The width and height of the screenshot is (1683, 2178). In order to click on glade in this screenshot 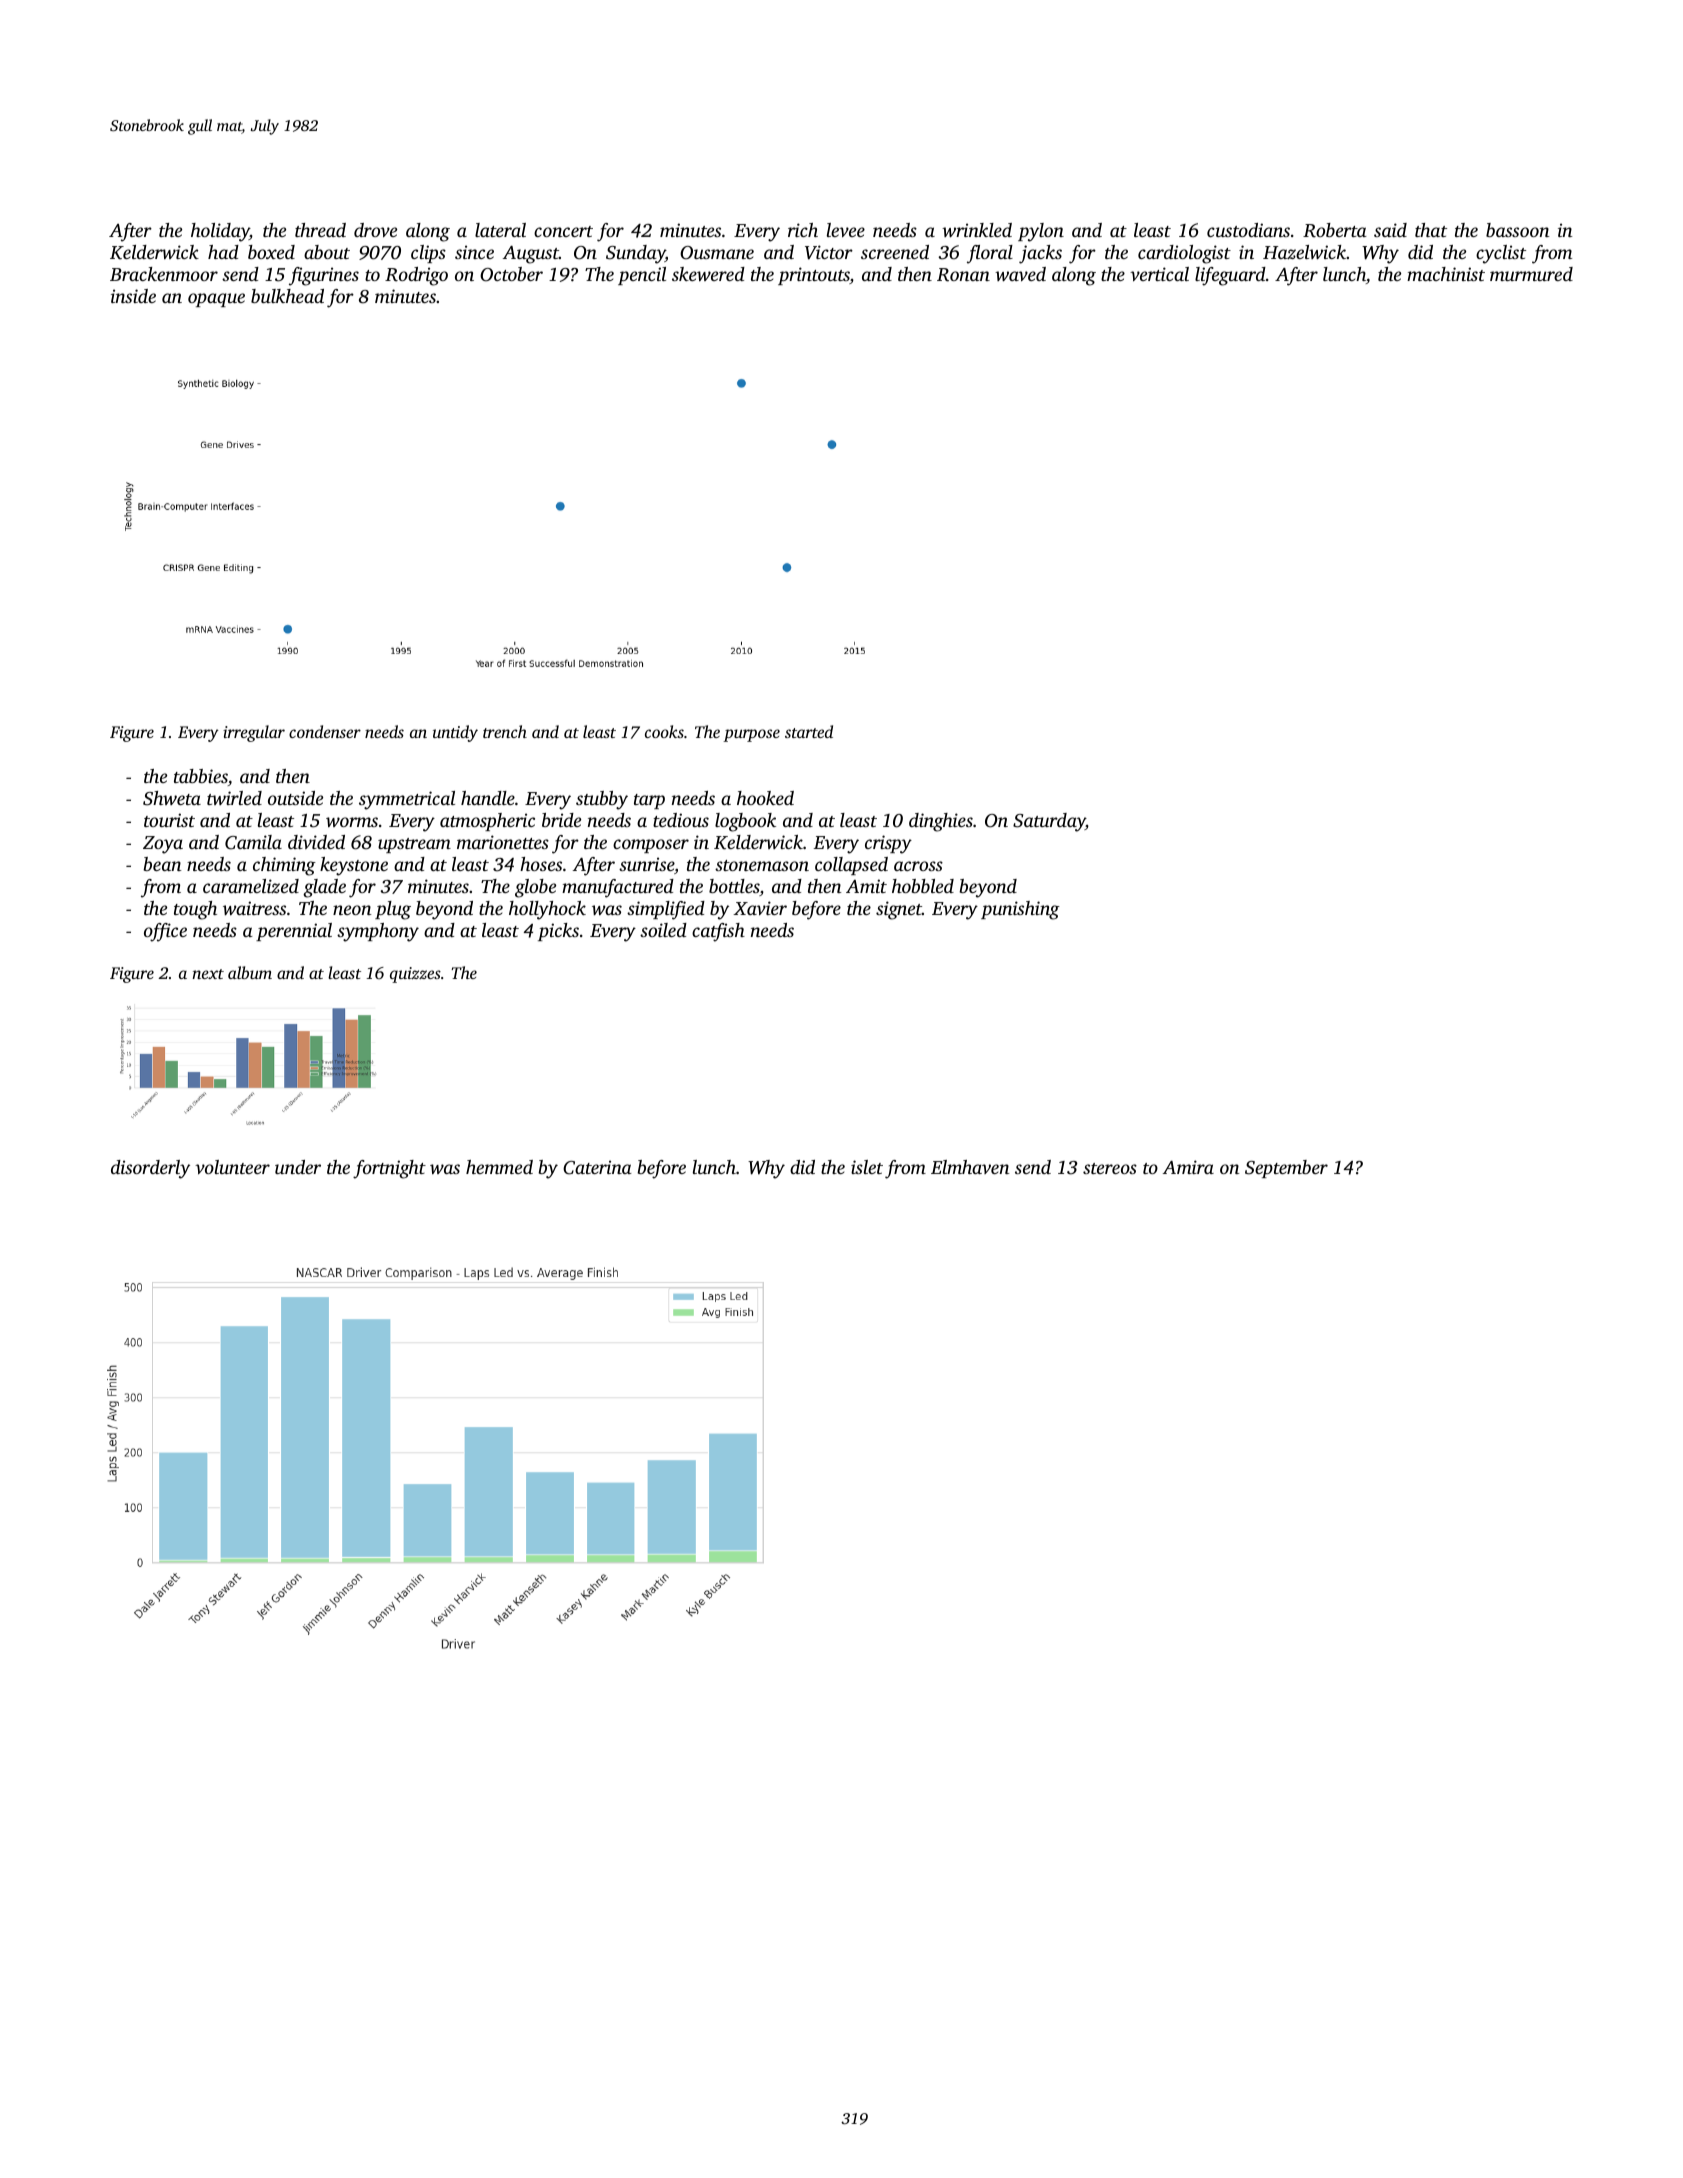, I will do `click(324, 888)`.
